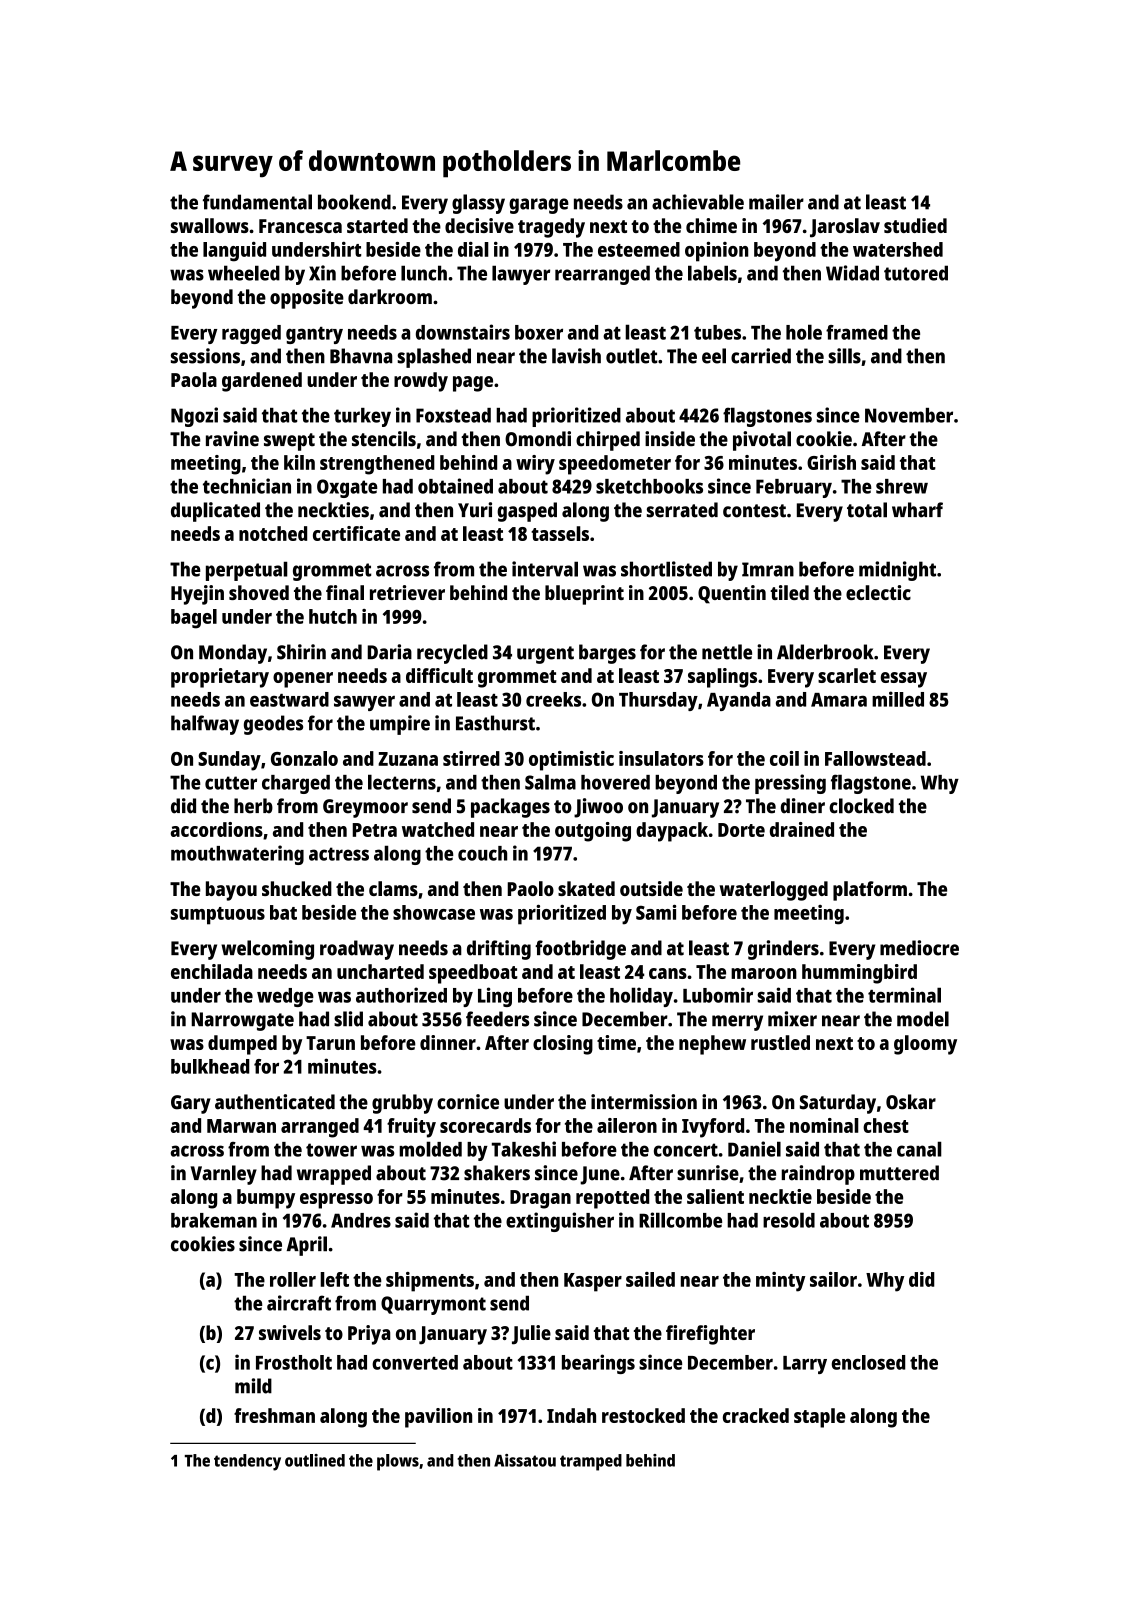 Image resolution: width=1130 pixels, height=1605 pixels. I want to click on interval, so click(545, 569).
